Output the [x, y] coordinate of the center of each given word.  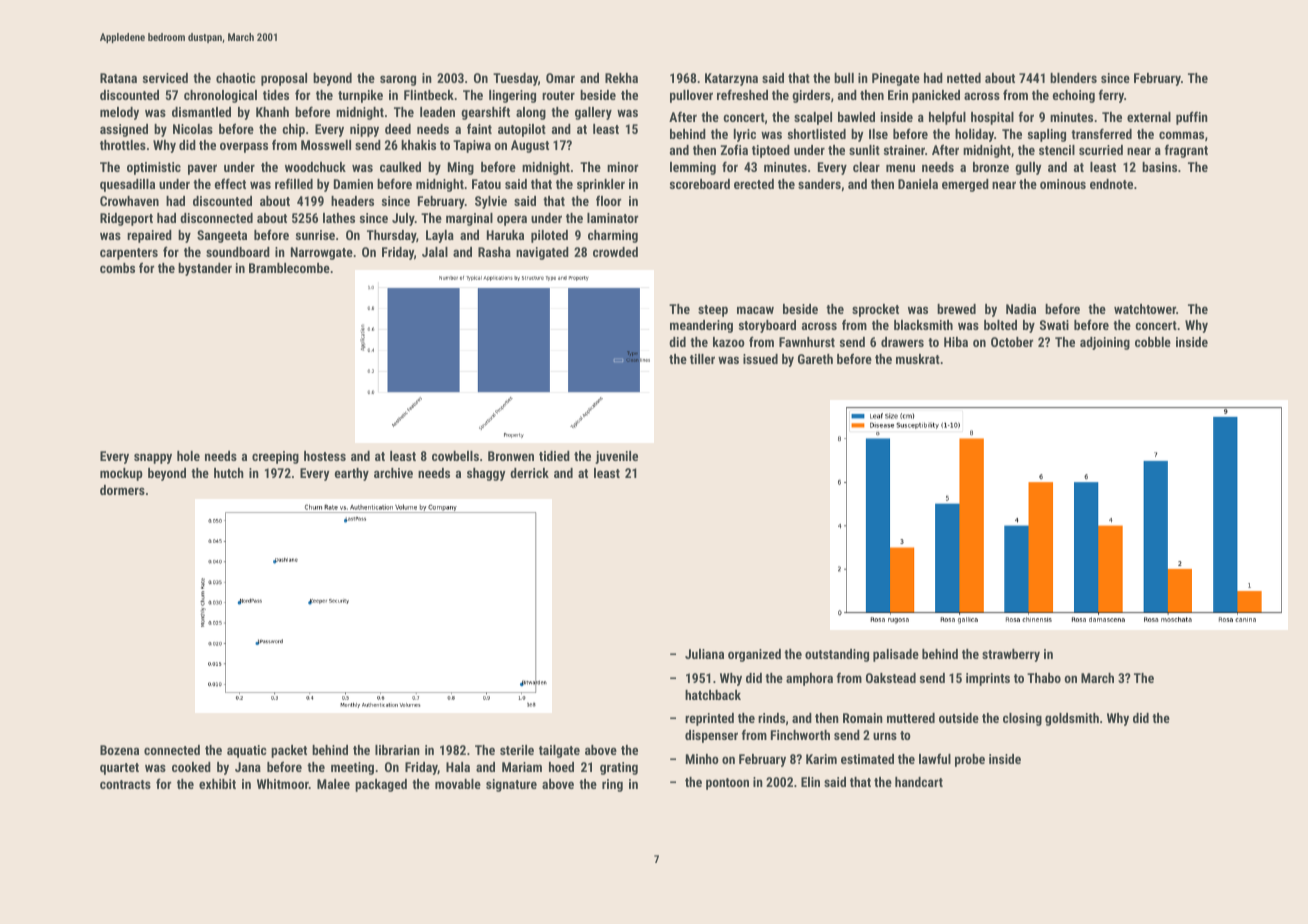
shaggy [486, 474]
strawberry [1011, 655]
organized [754, 655]
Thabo [1044, 678]
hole [188, 456]
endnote [1111, 184]
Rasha [494, 252]
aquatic [246, 751]
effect [230, 183]
